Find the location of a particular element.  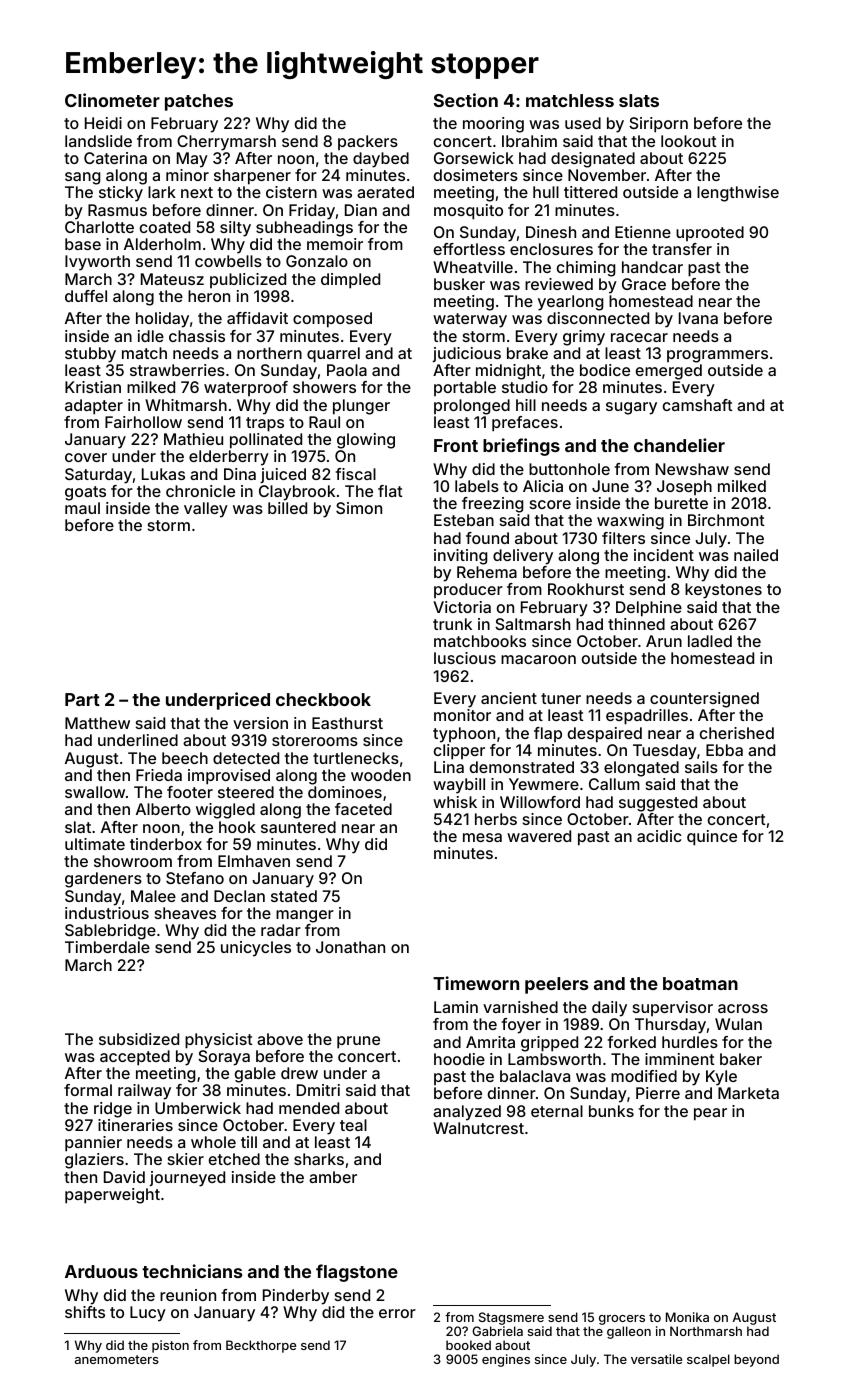

Part is located at coordinates (82, 699).
